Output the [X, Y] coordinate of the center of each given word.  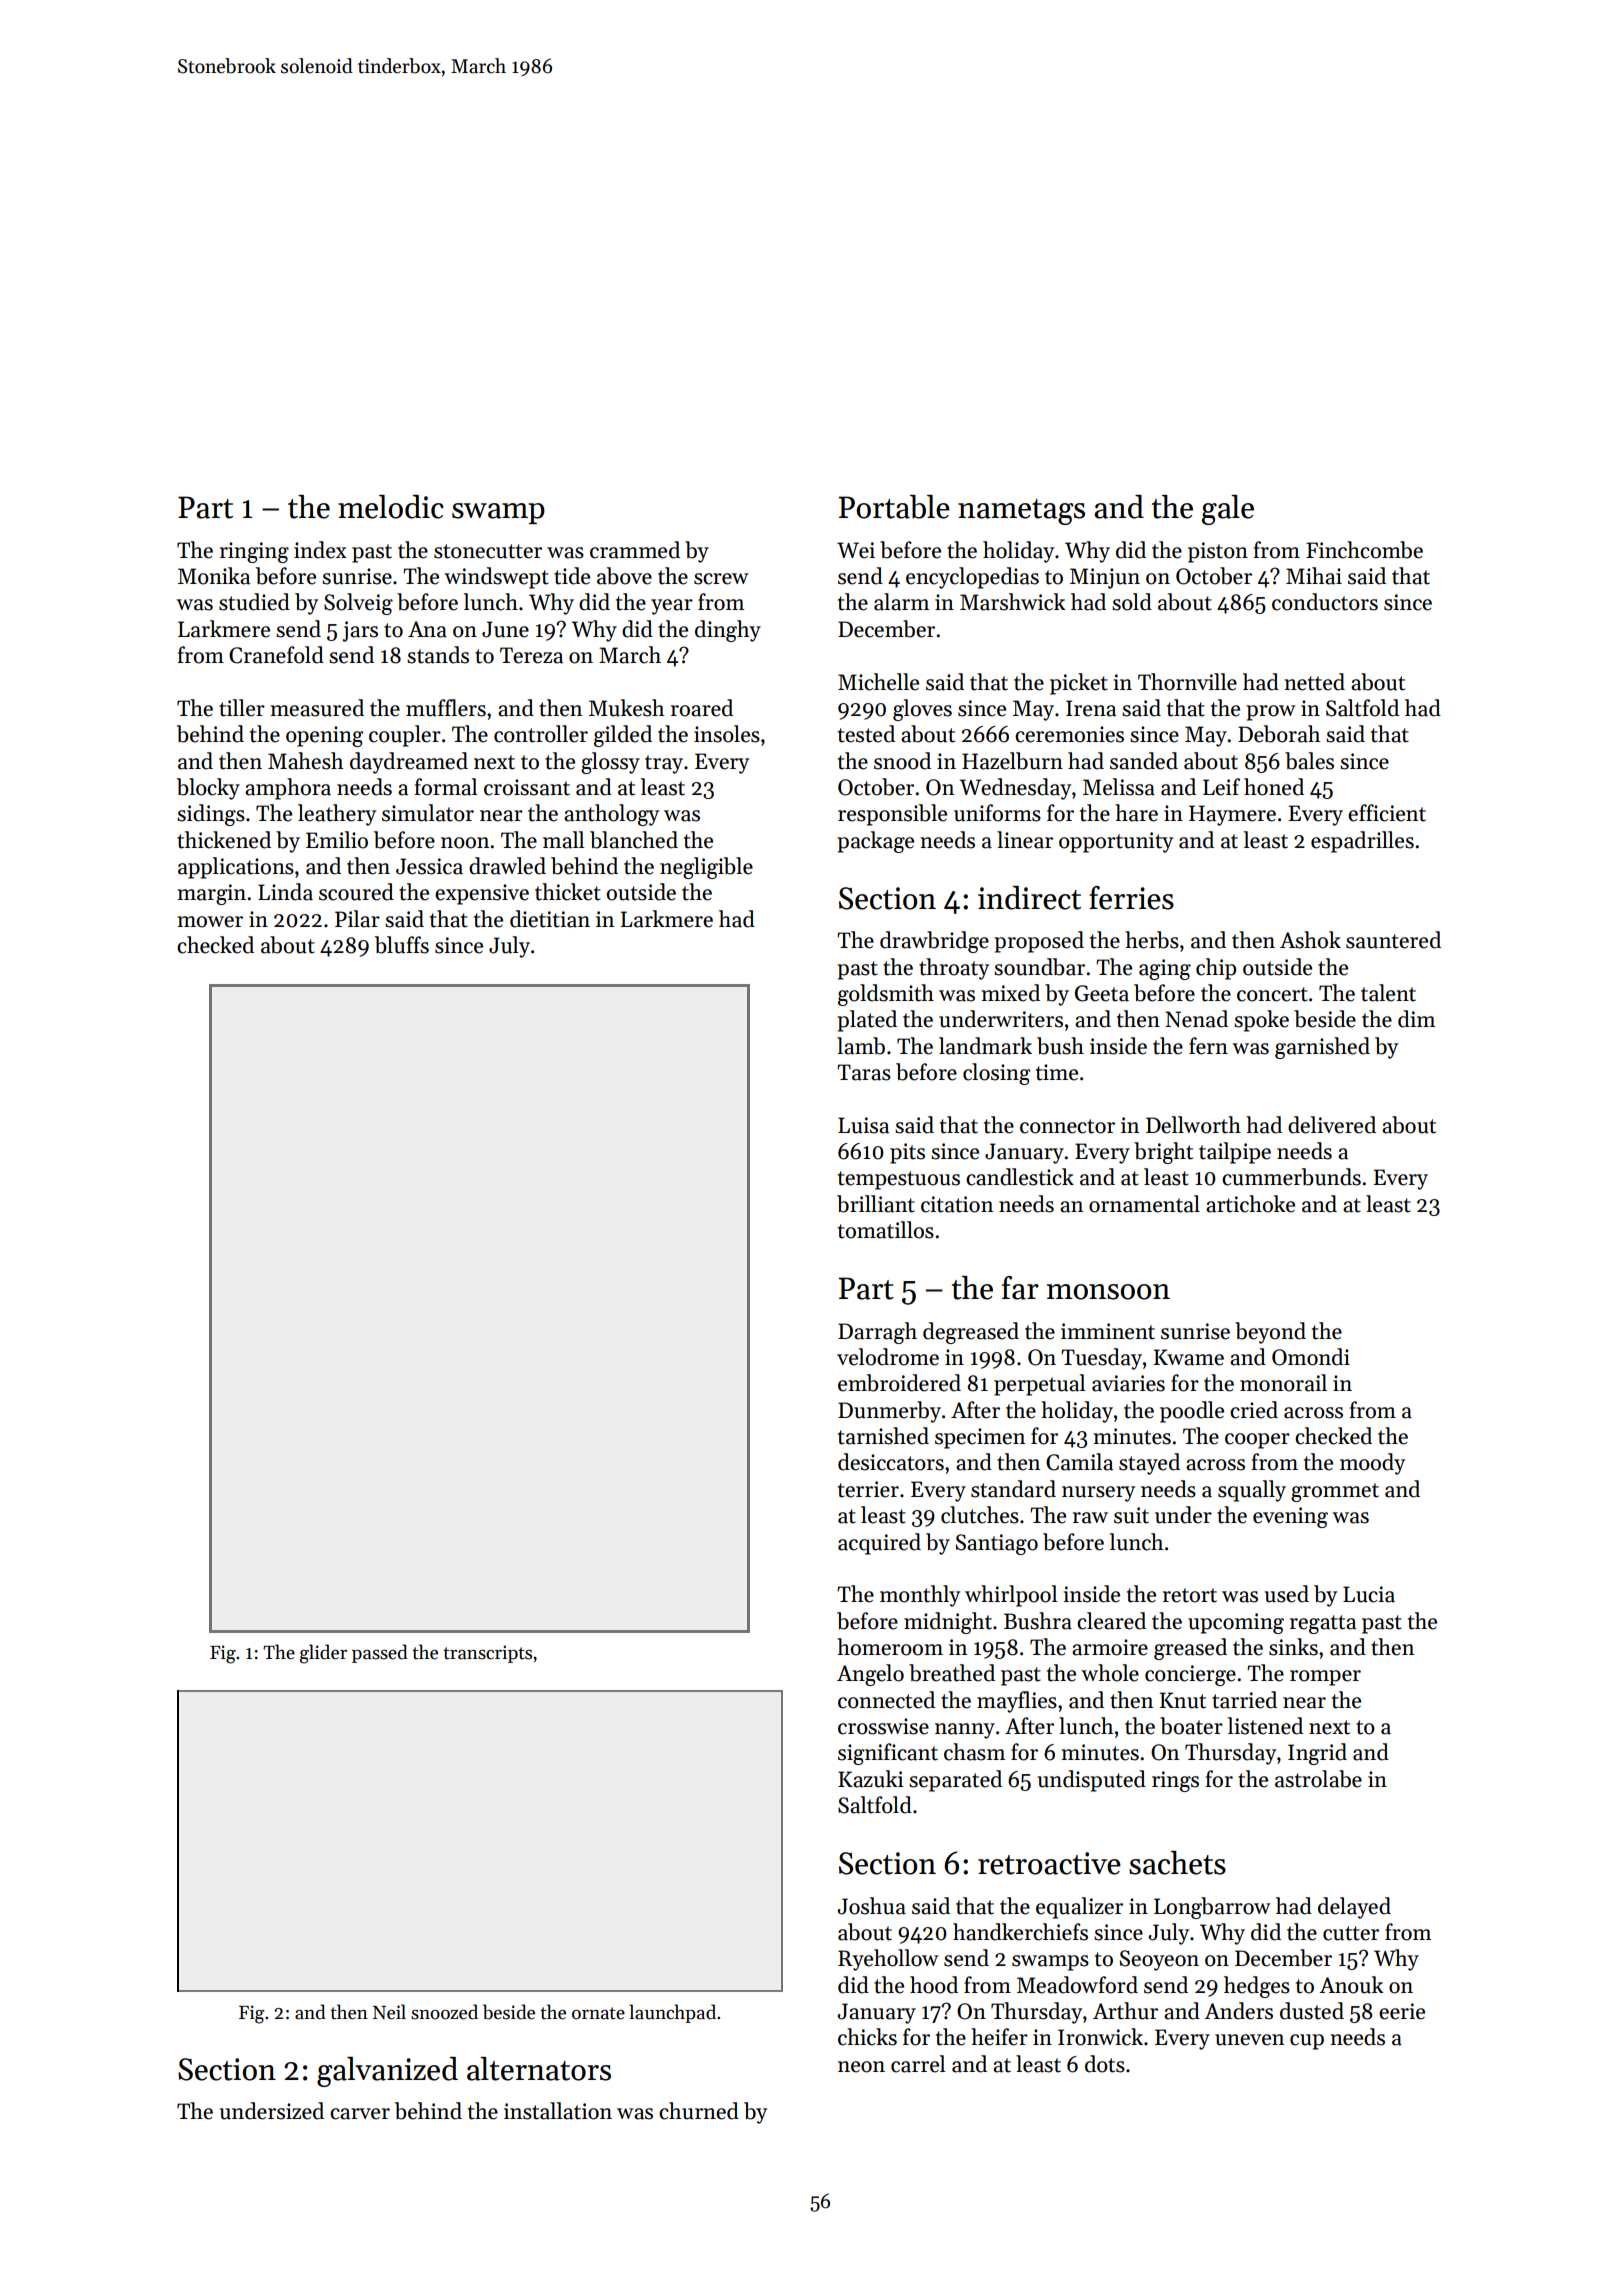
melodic [391, 507]
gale [1228, 510]
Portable [894, 507]
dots [1105, 2064]
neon [861, 2067]
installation [558, 2111]
